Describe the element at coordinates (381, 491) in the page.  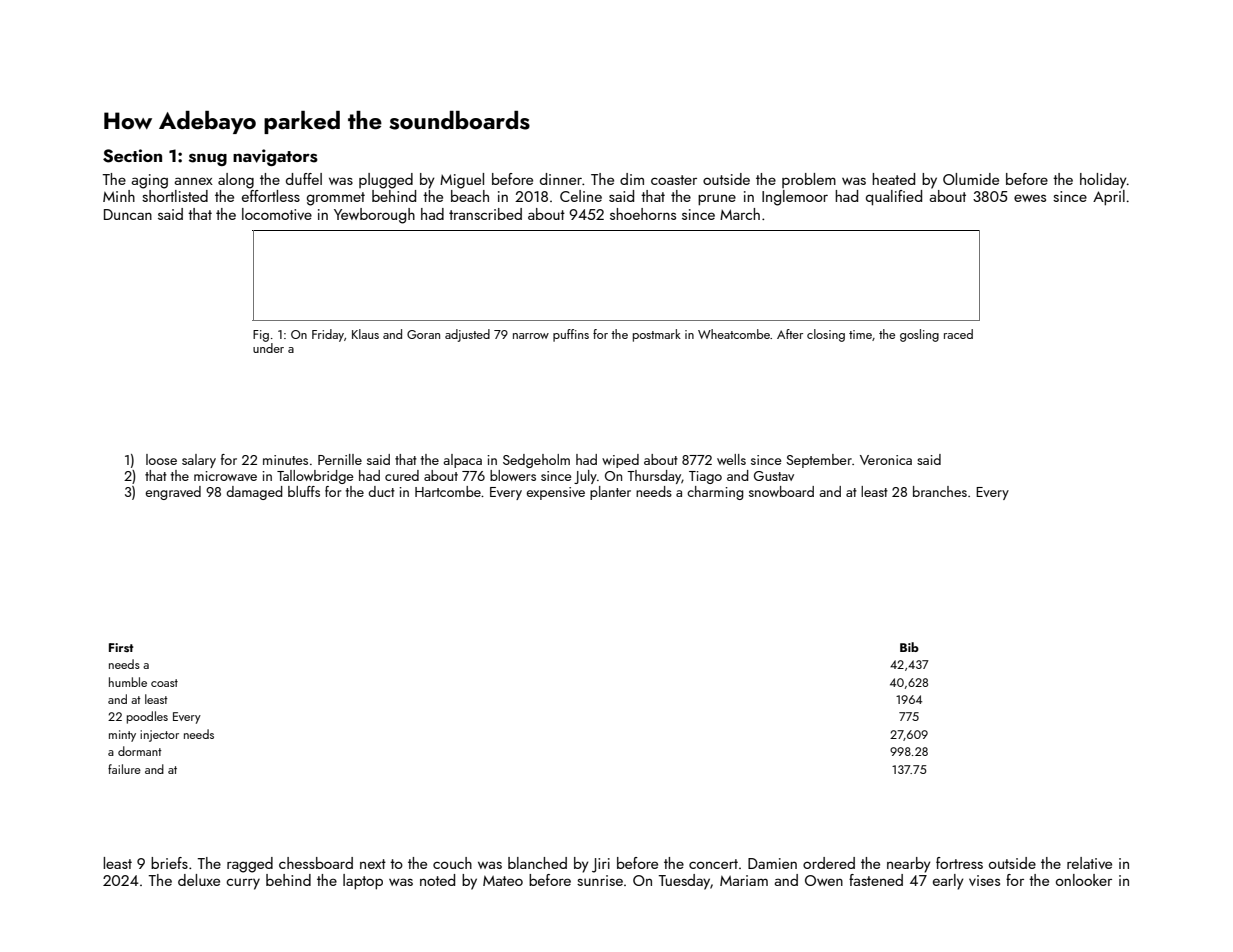
I see `duct` at that location.
